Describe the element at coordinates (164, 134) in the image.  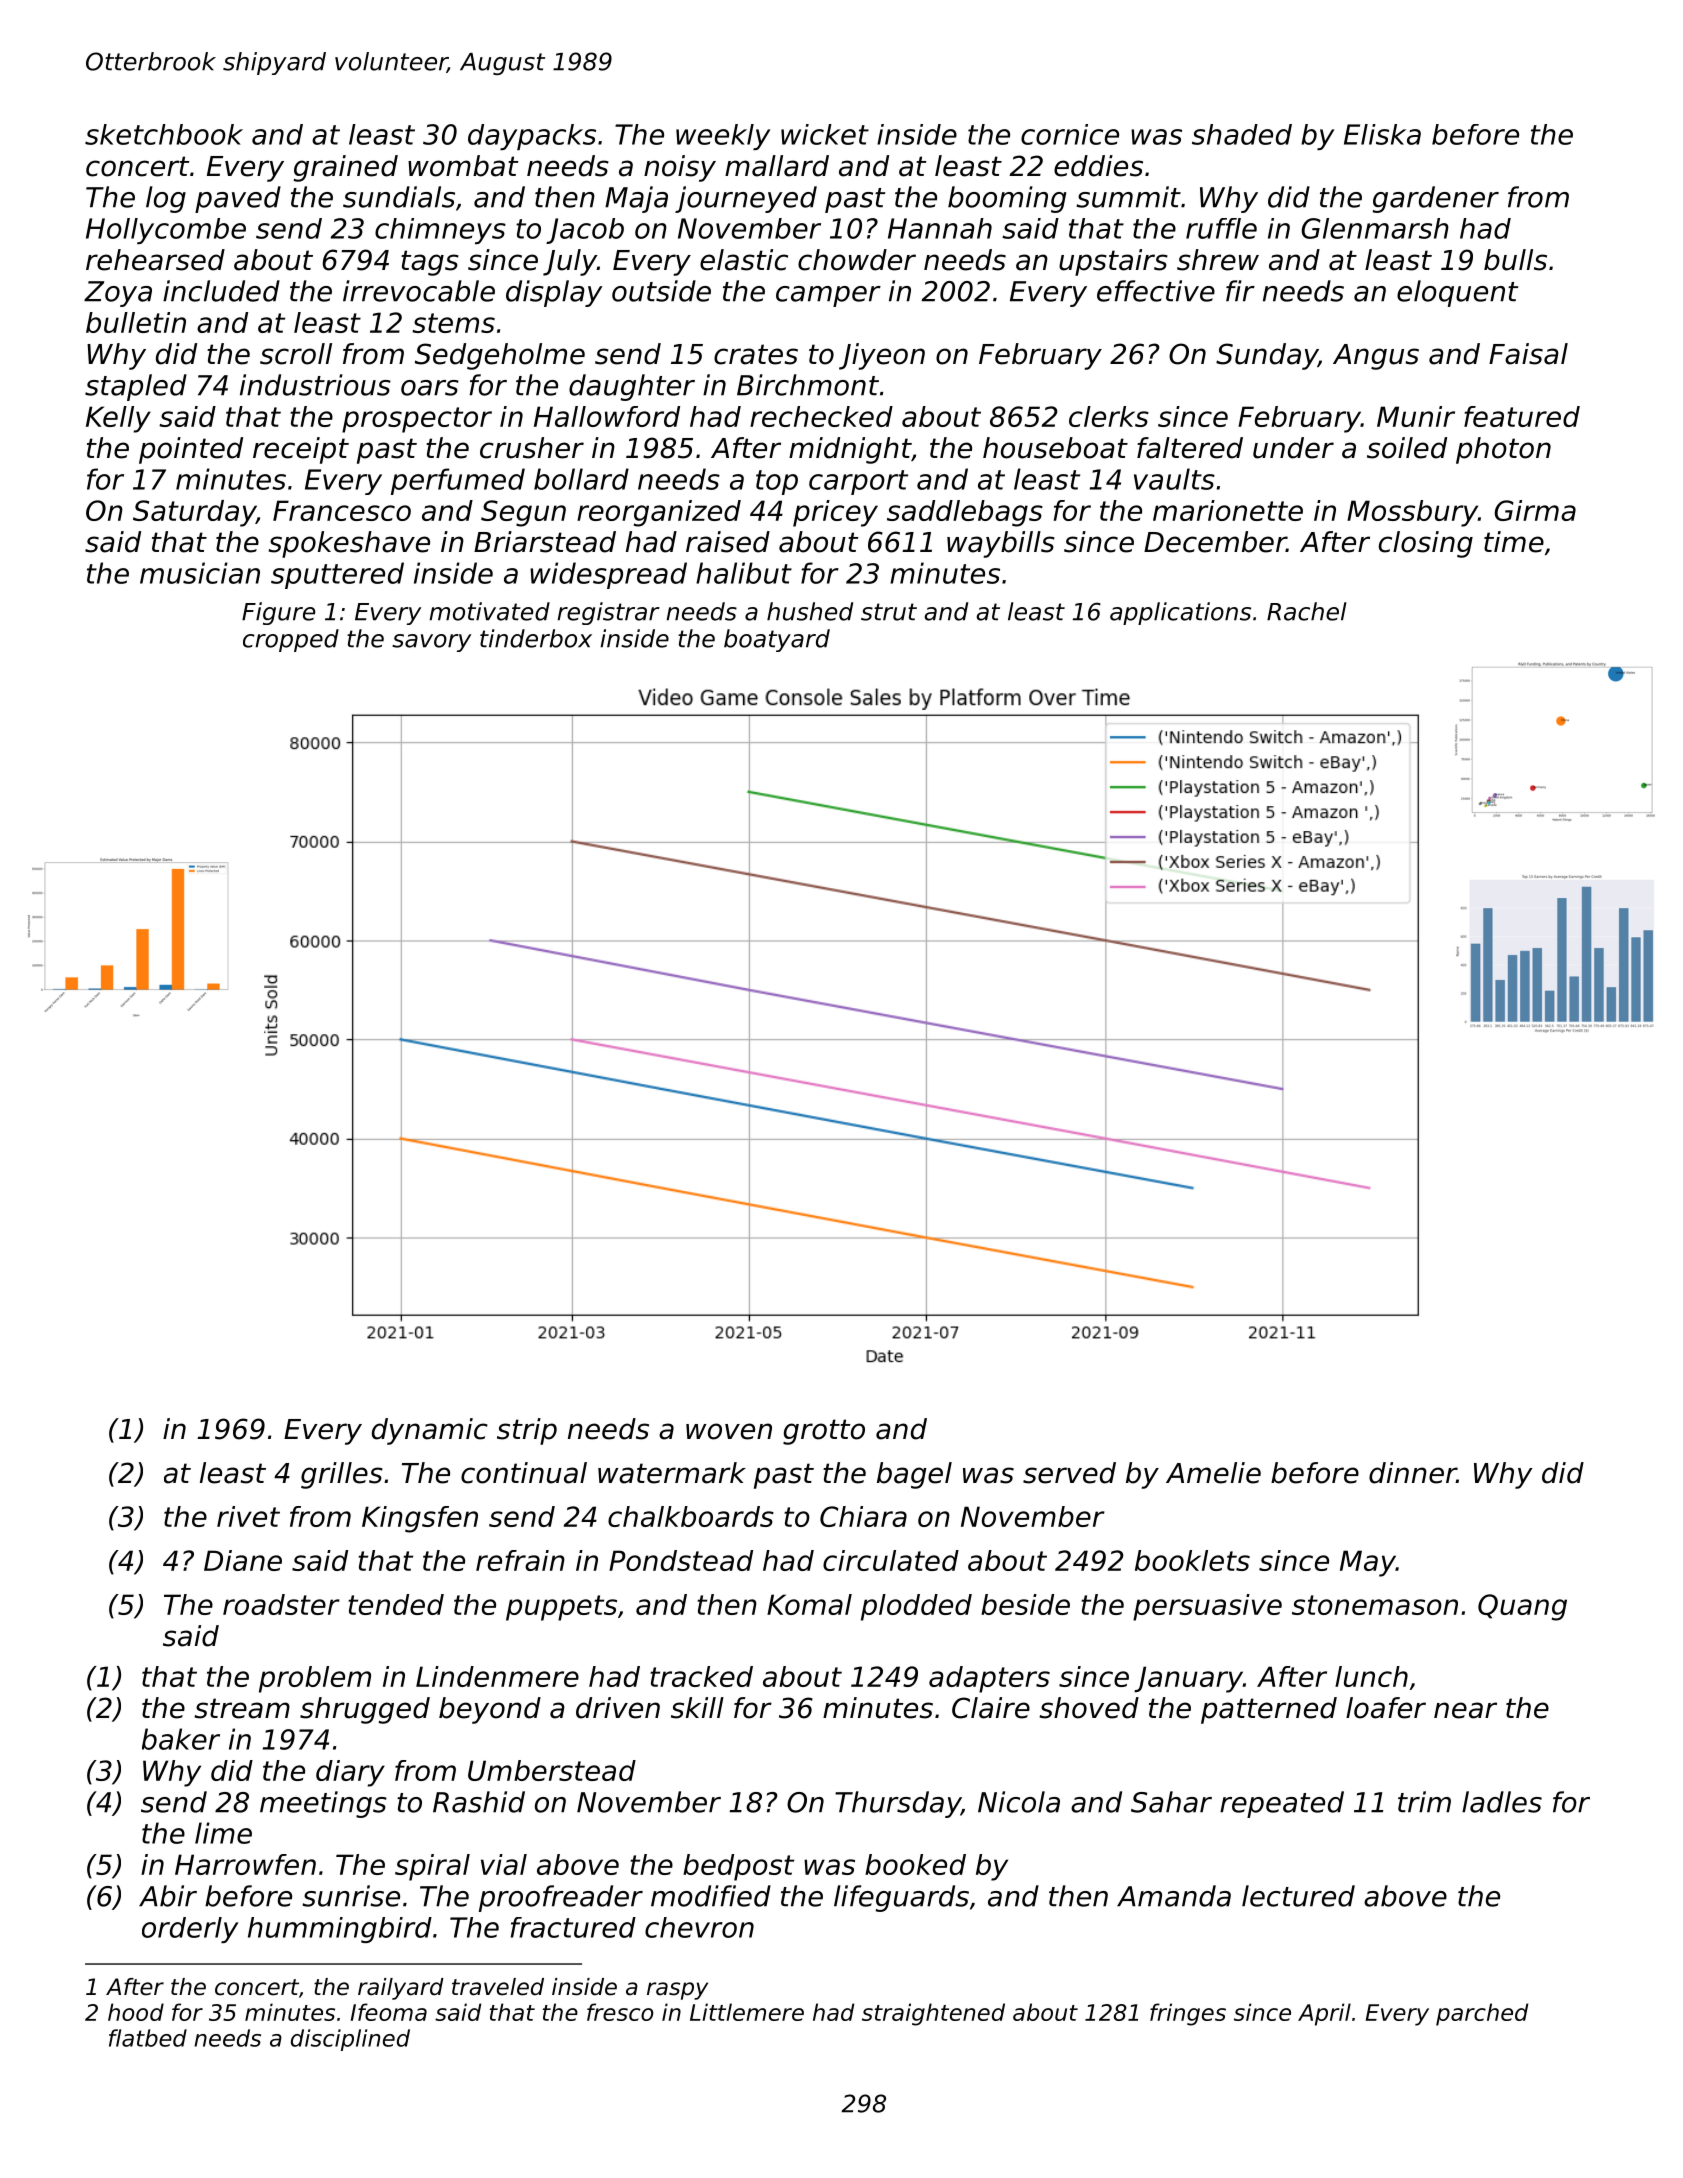
I see `sketchbook` at that location.
